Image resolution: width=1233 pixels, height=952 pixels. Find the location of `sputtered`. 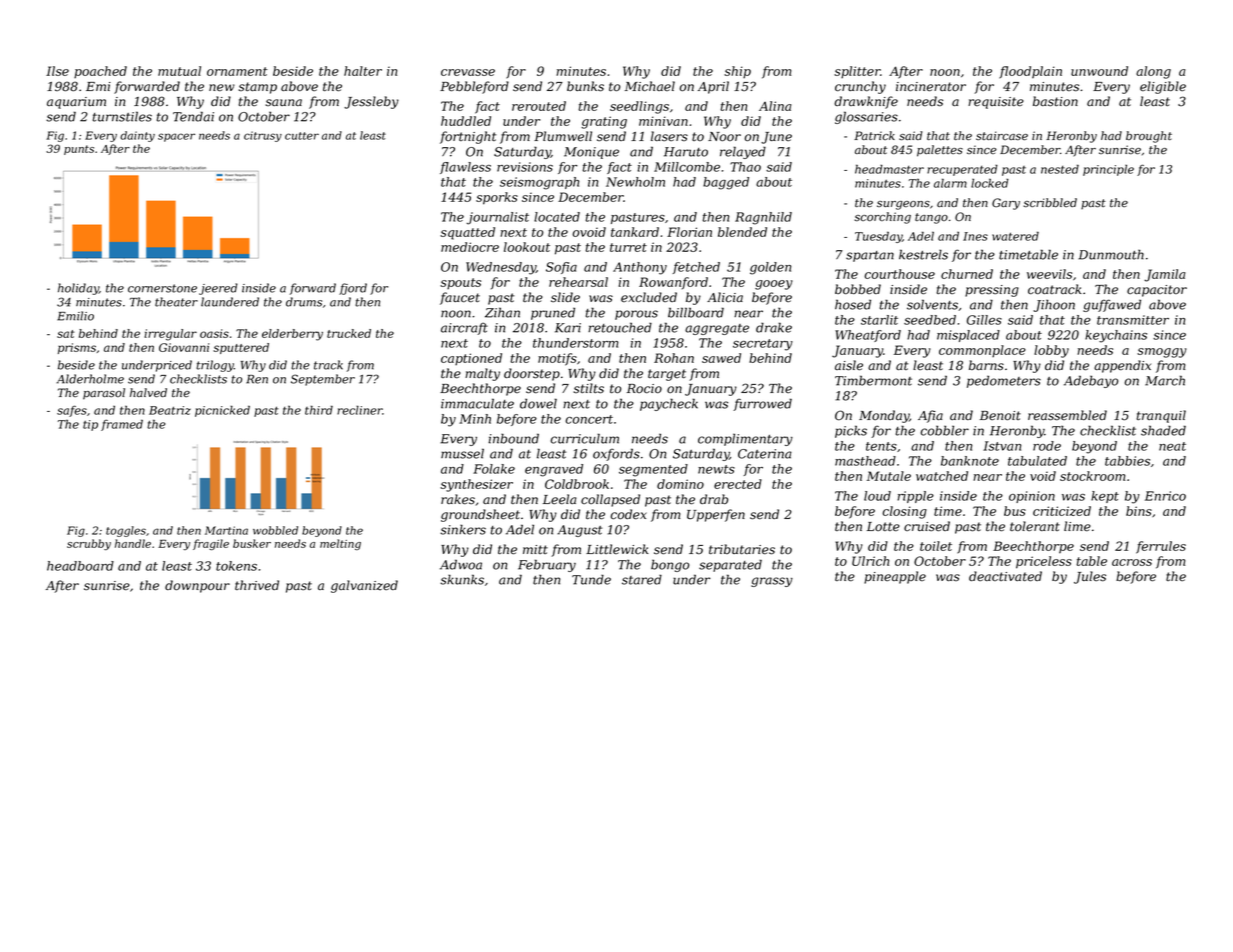

sputtered is located at coordinates (241, 348).
